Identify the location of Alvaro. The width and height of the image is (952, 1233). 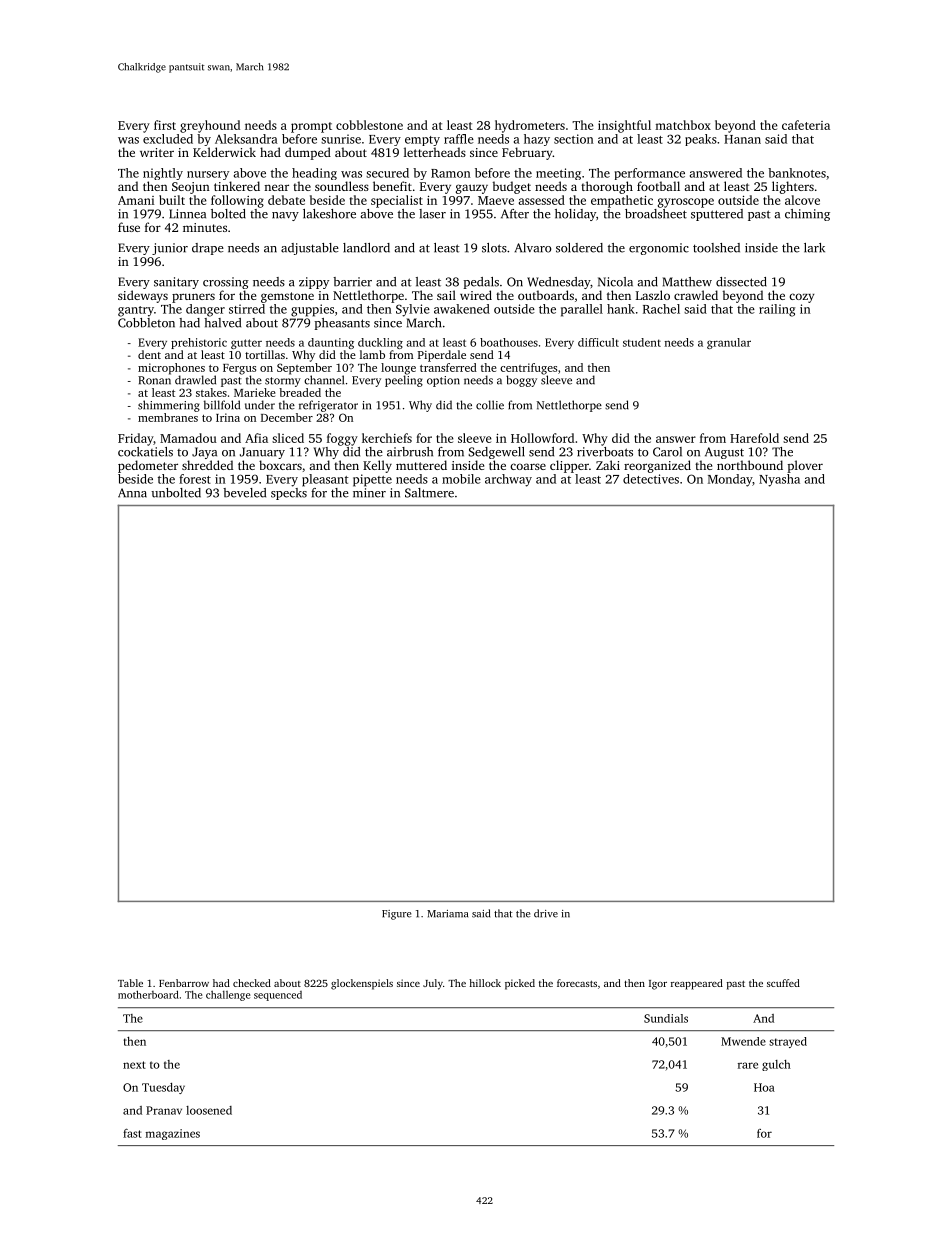
(533, 248).
